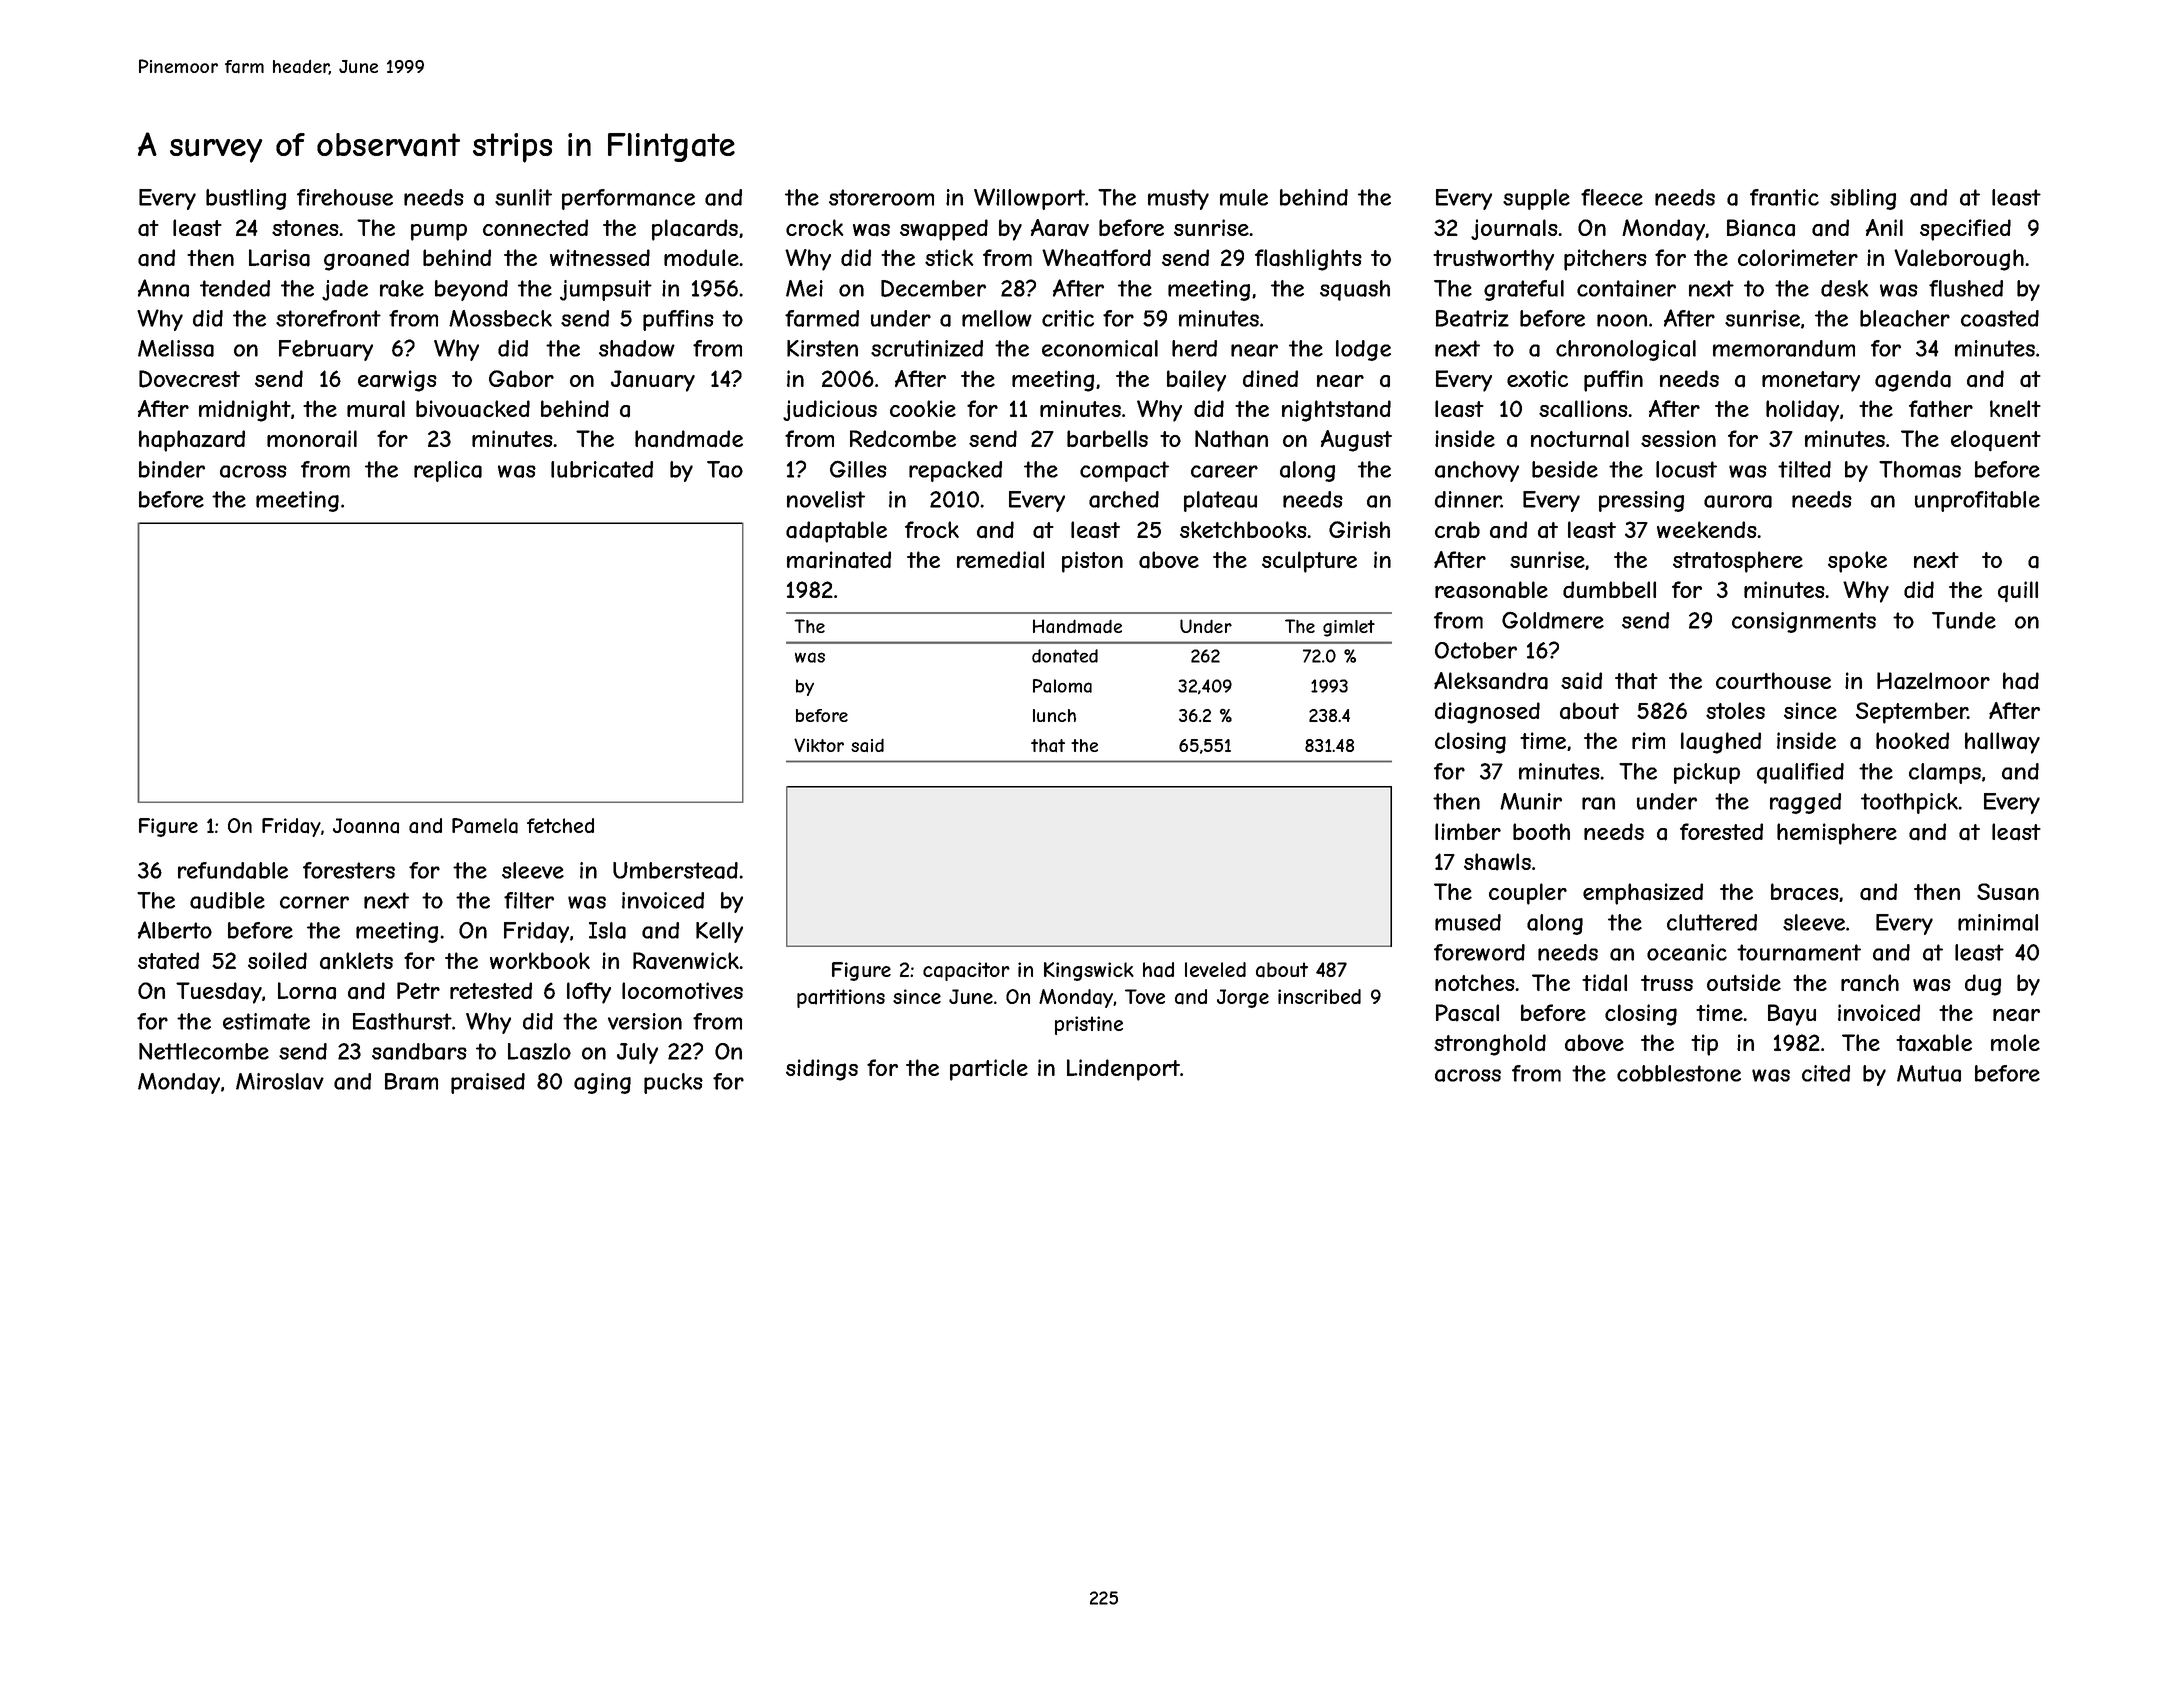 Image resolution: width=2178 pixels, height=1683 pixels. What do you see at coordinates (485, 826) in the screenshot?
I see `Pamela` at bounding box center [485, 826].
